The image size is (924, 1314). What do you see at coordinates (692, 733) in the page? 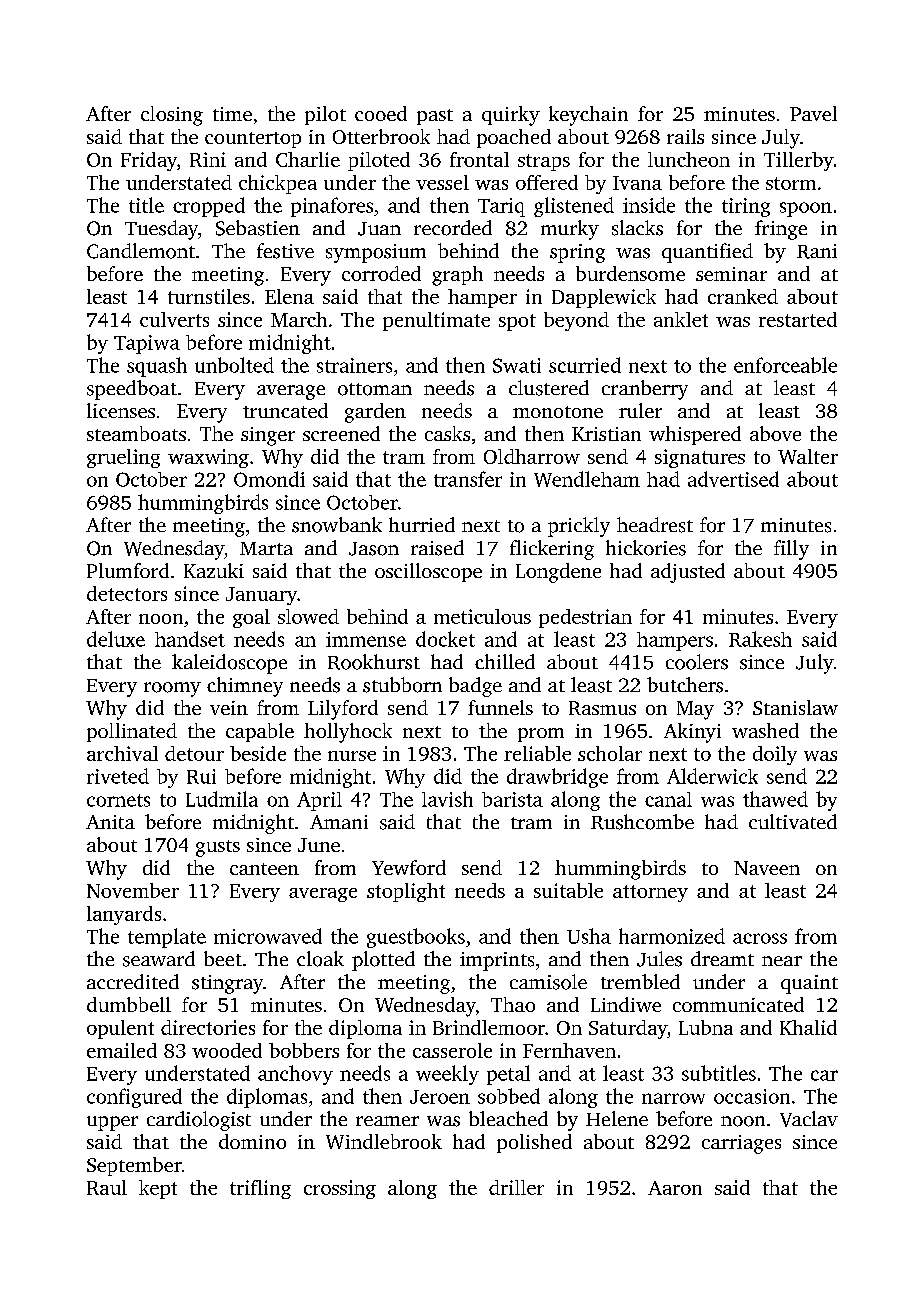
I see `Akinyi` at bounding box center [692, 733].
